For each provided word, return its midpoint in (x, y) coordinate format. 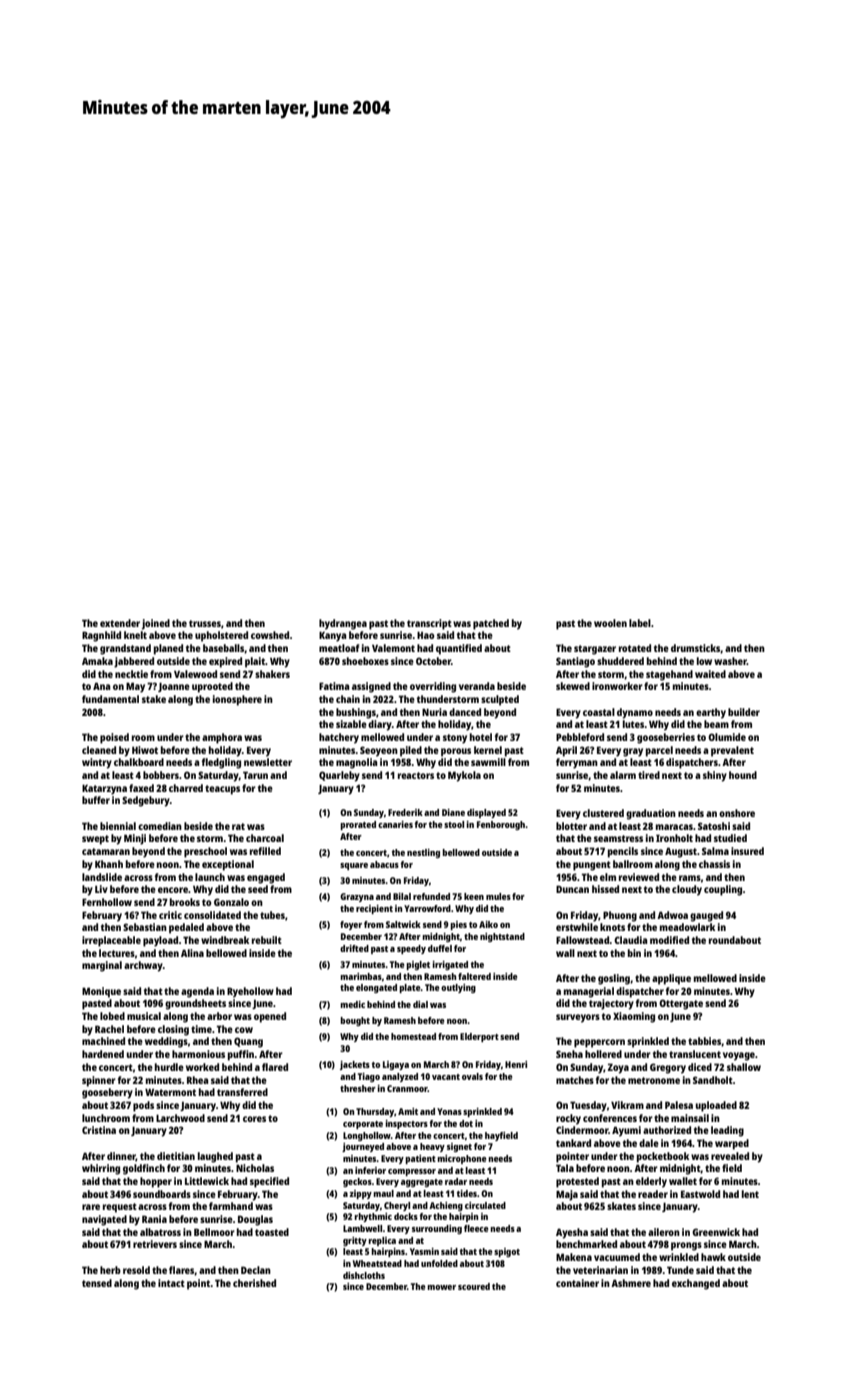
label (640, 623)
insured (747, 851)
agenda (197, 992)
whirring (101, 1169)
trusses (205, 623)
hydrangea (343, 624)
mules (498, 896)
